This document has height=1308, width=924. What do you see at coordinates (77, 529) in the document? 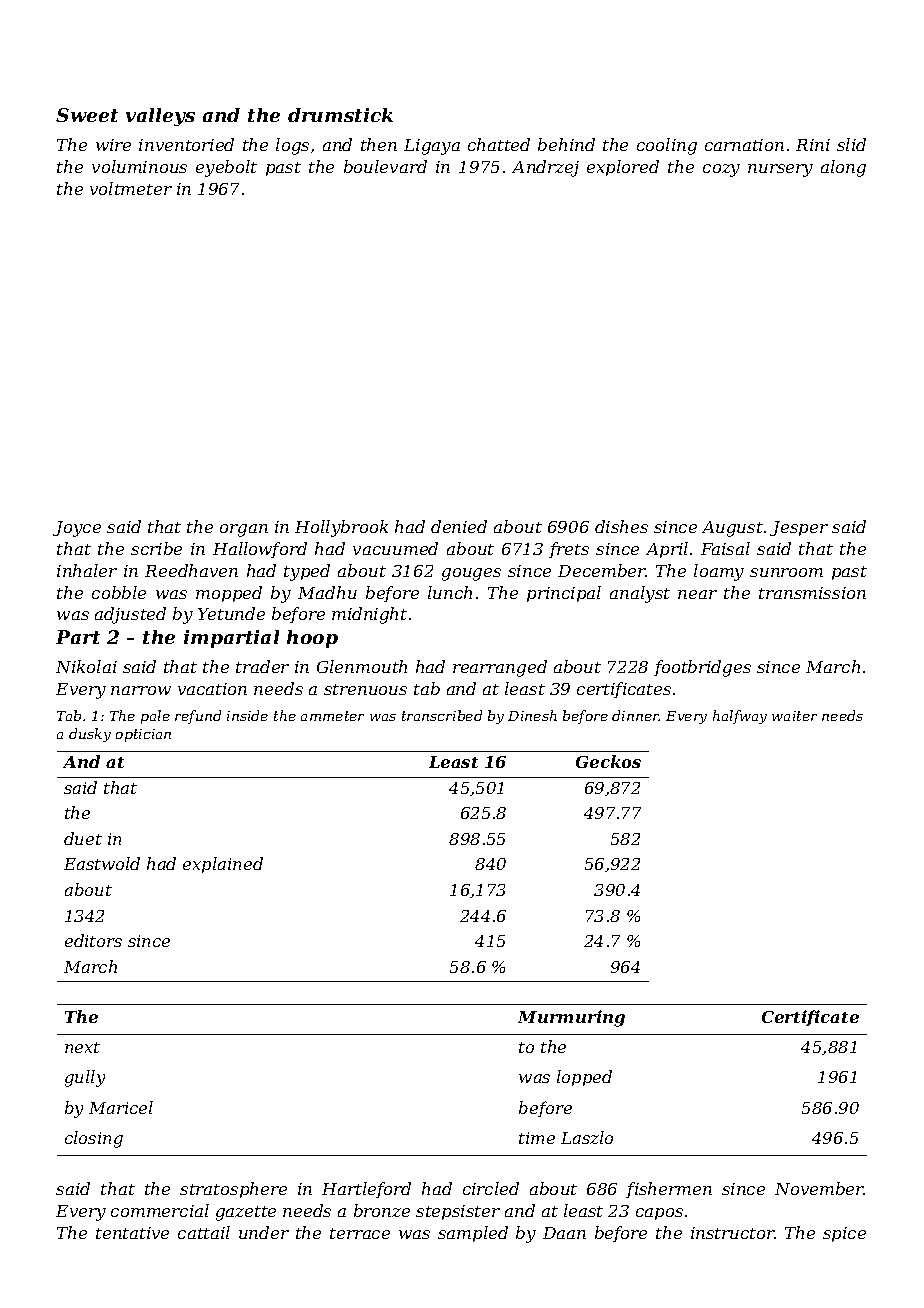
I see `Joyce` at bounding box center [77, 529].
